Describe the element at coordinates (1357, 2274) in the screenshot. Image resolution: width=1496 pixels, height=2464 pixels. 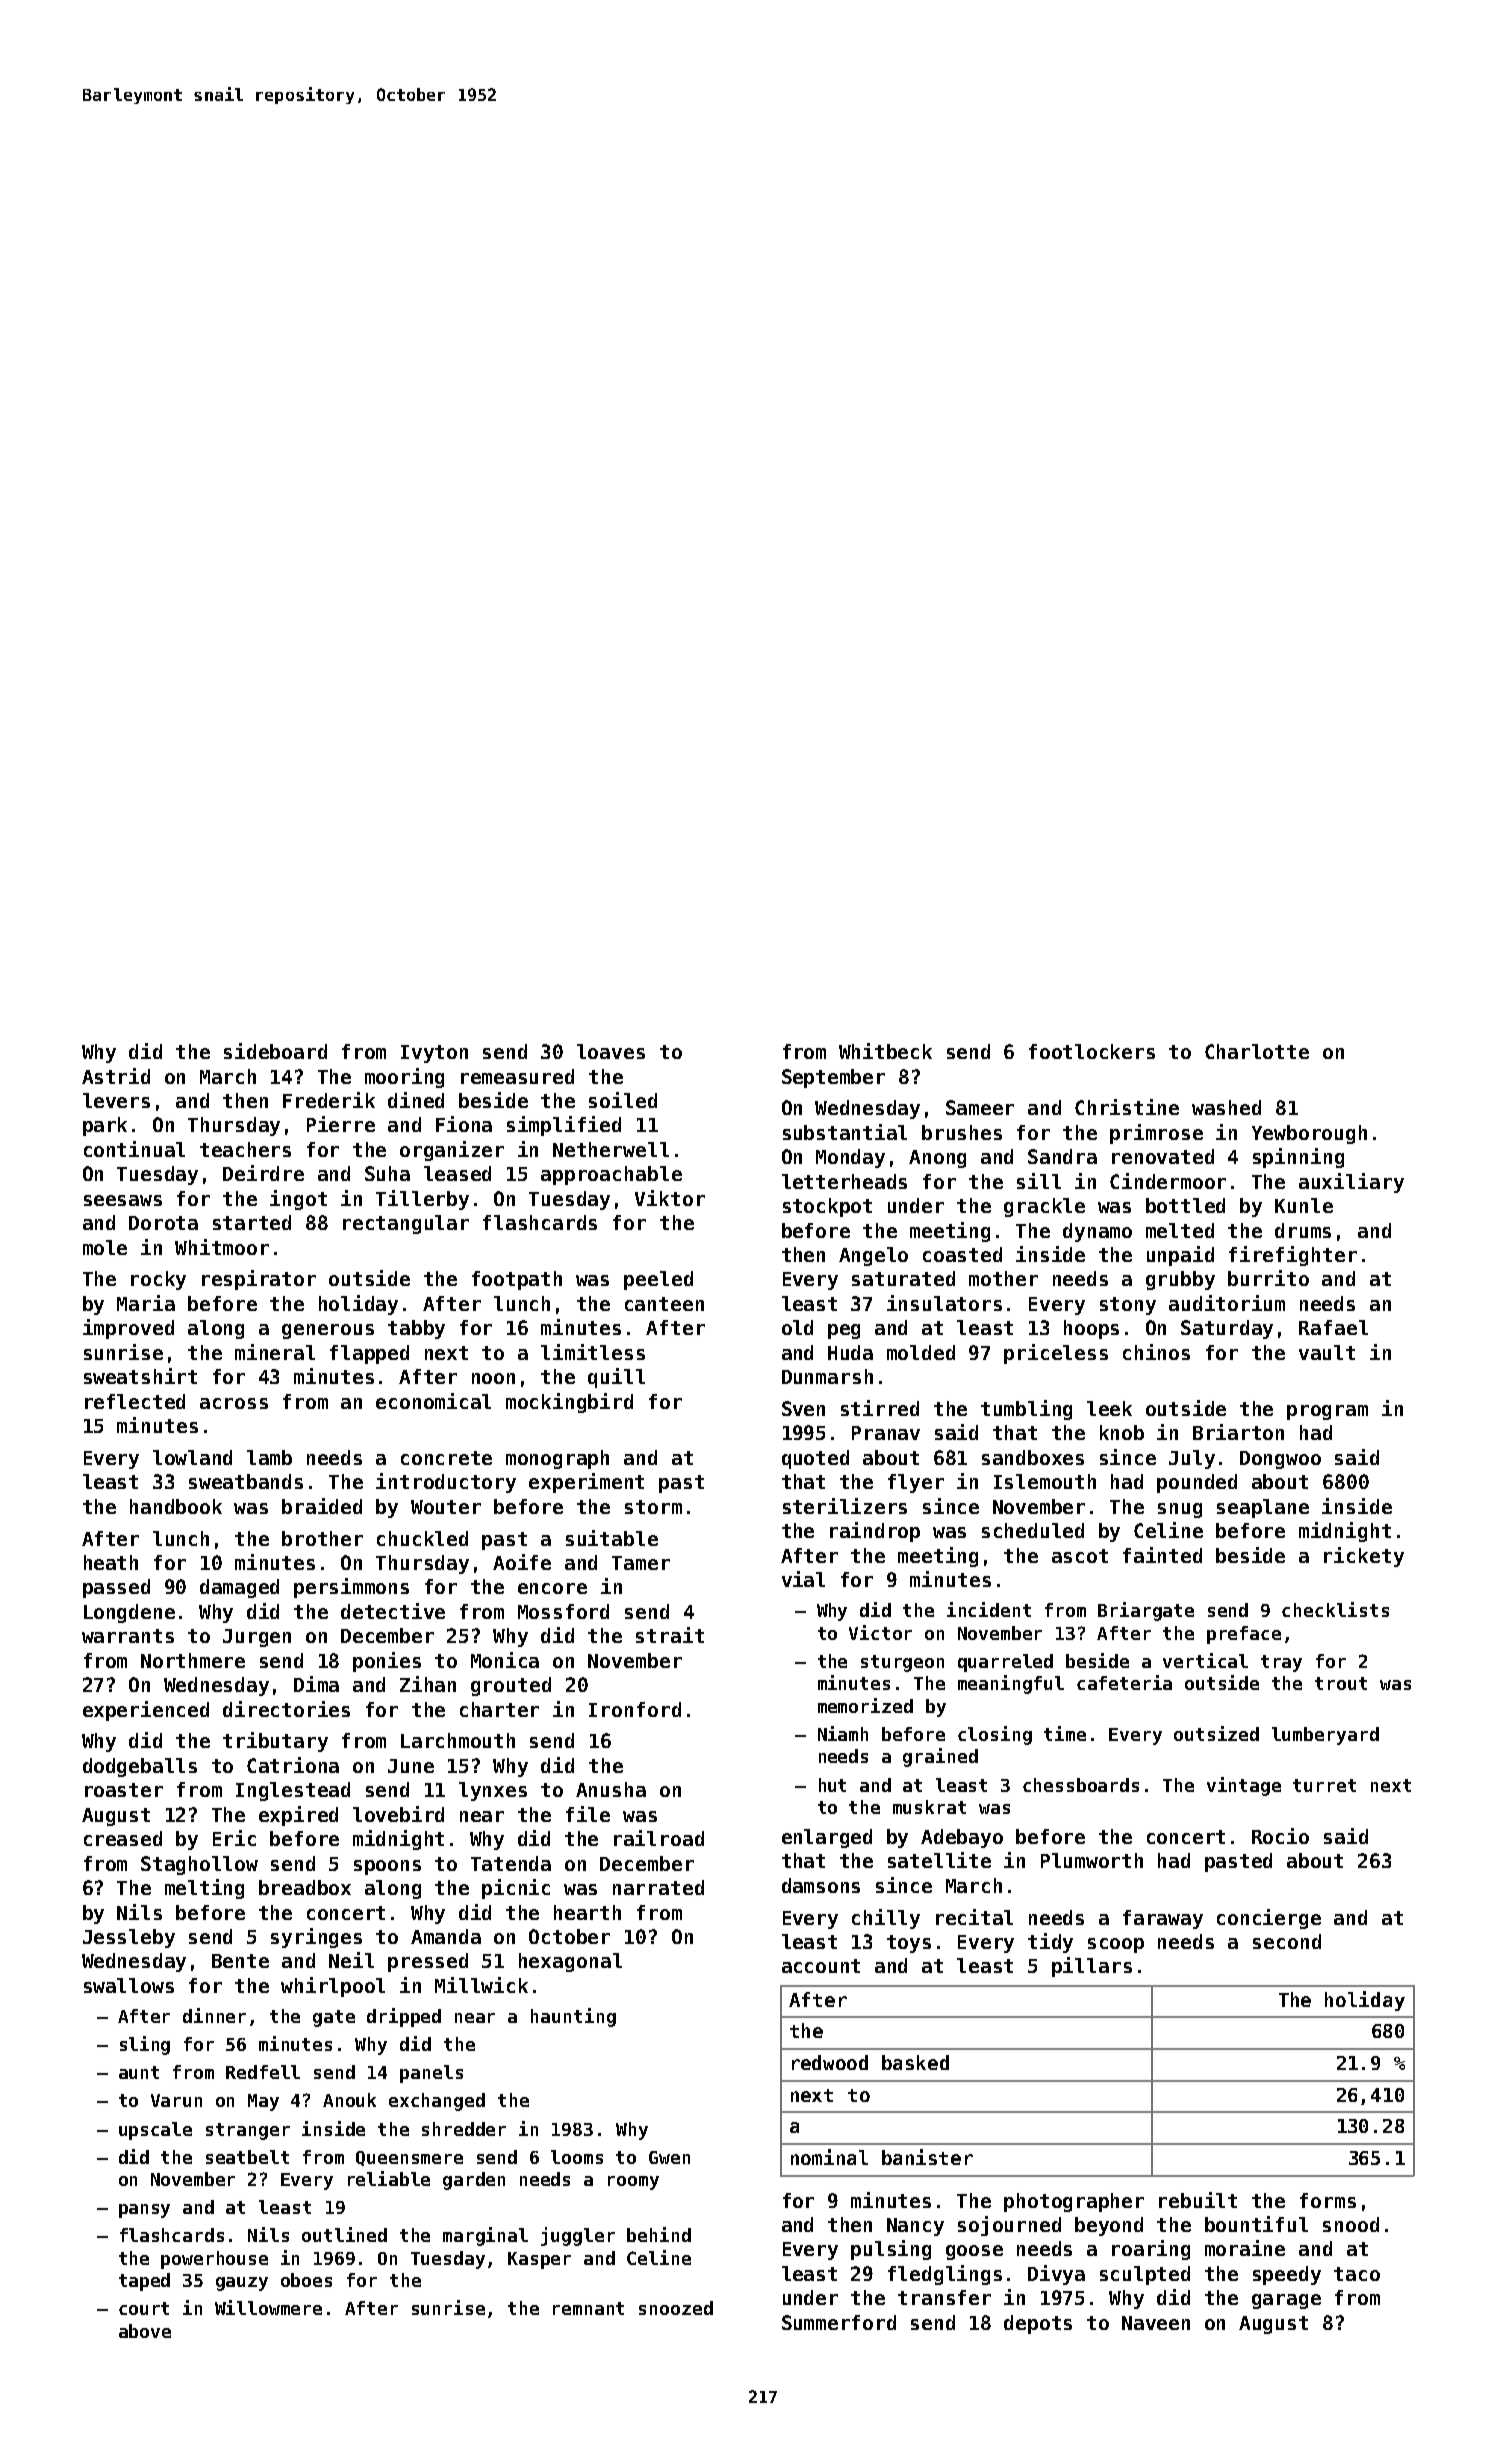
I see `taco` at that location.
